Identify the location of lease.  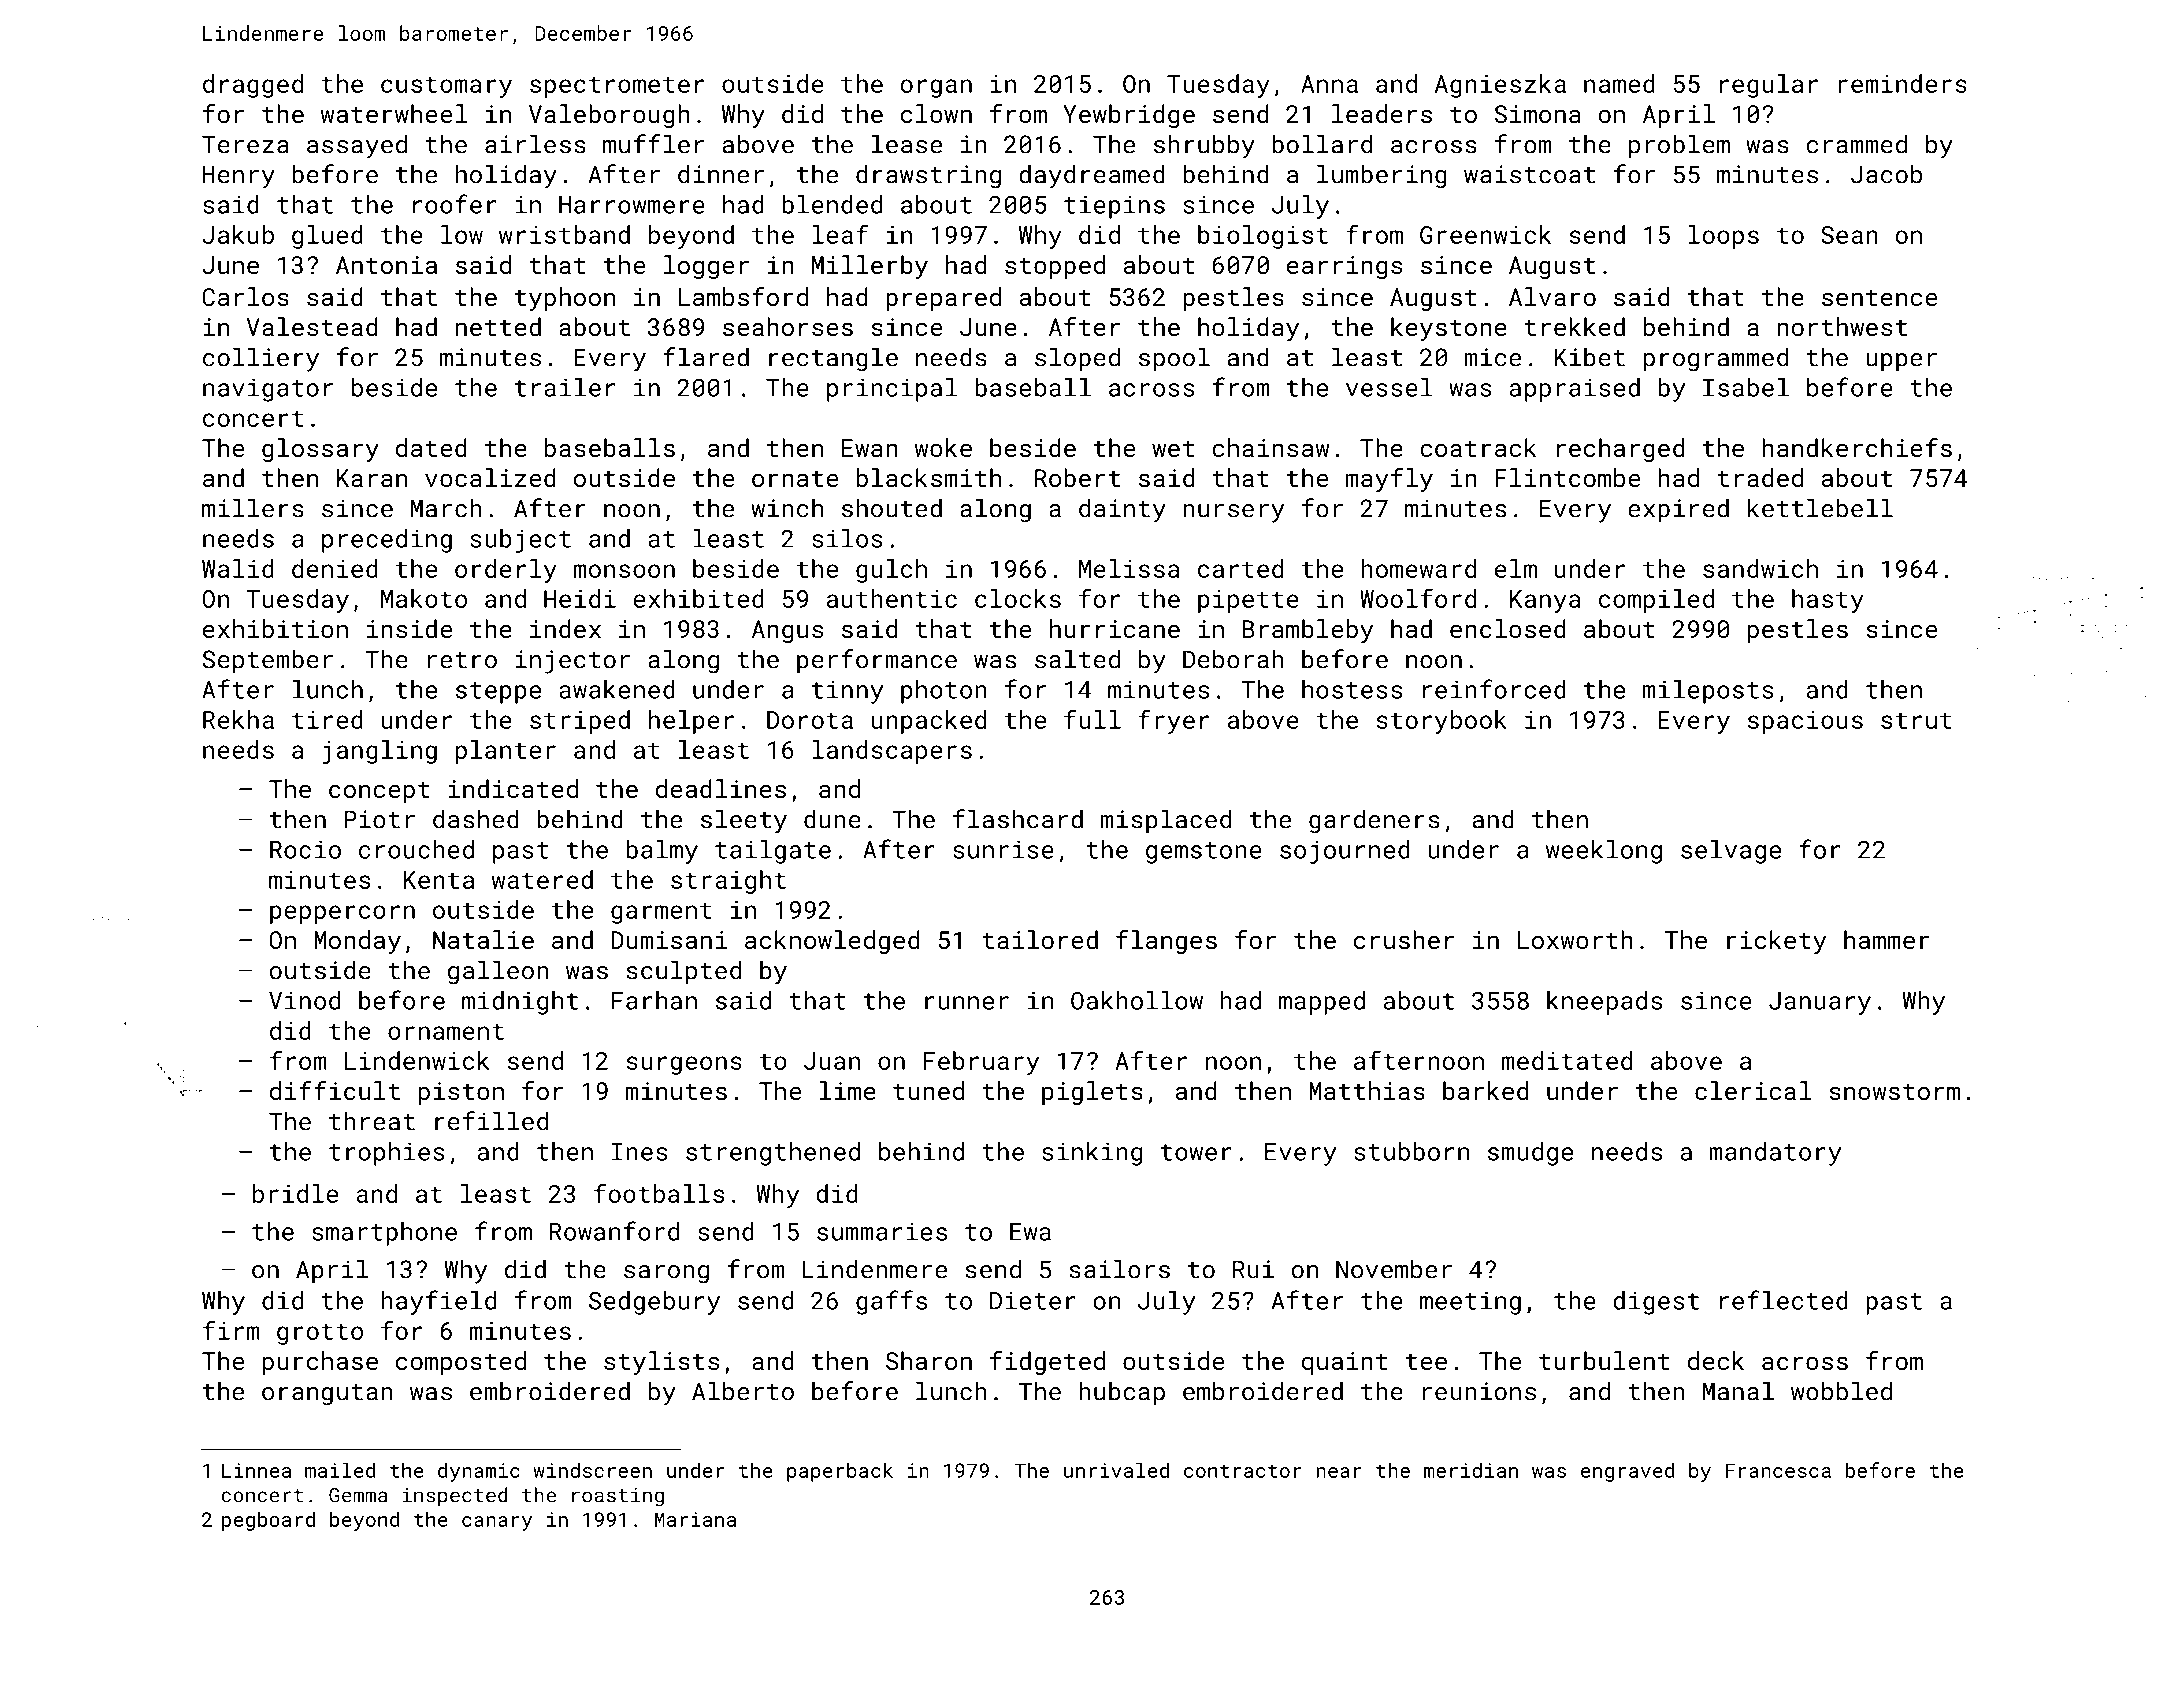
(907, 144).
